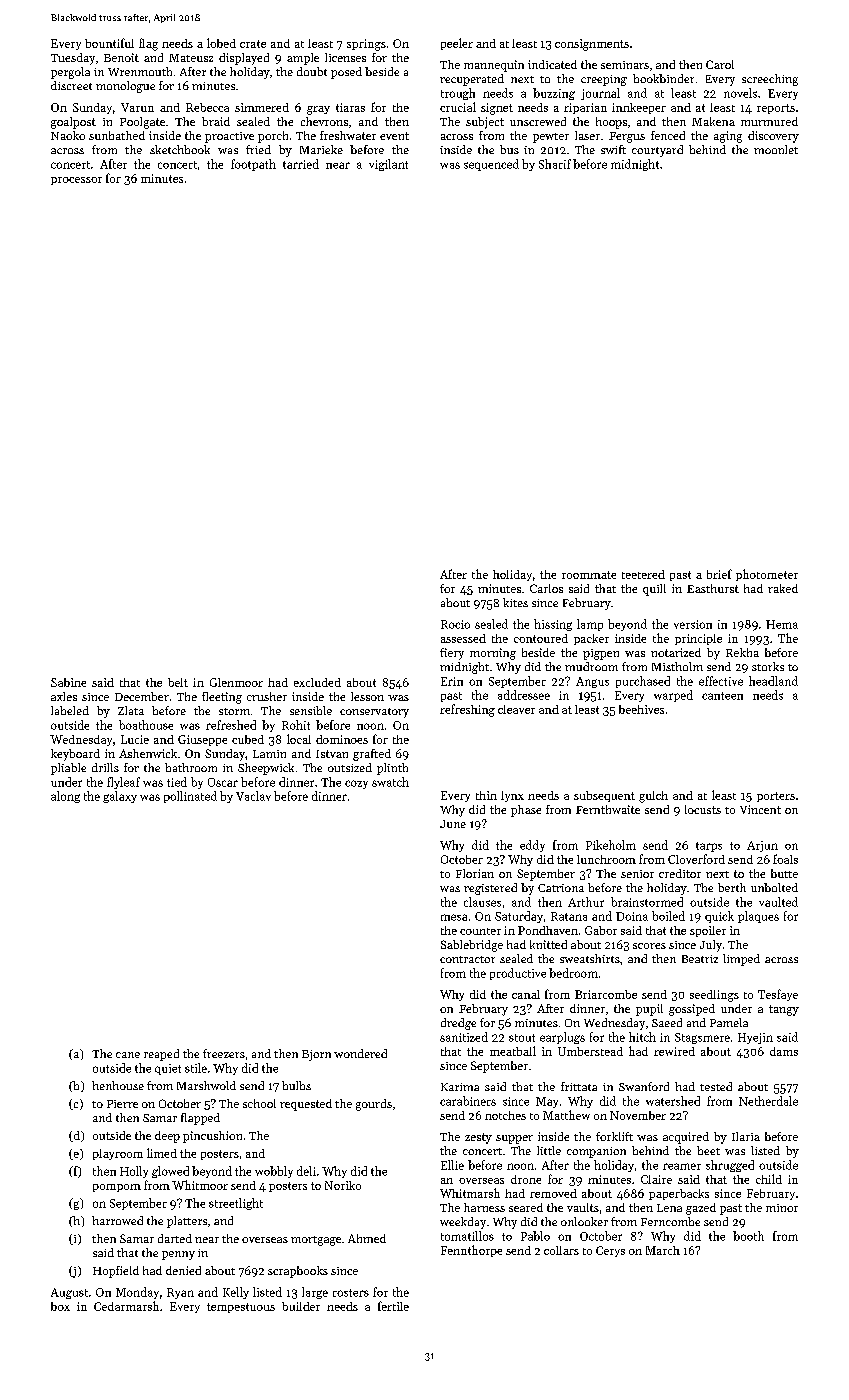 This screenshot has width=849, height=1400. I want to click on sequenced, so click(491, 165).
